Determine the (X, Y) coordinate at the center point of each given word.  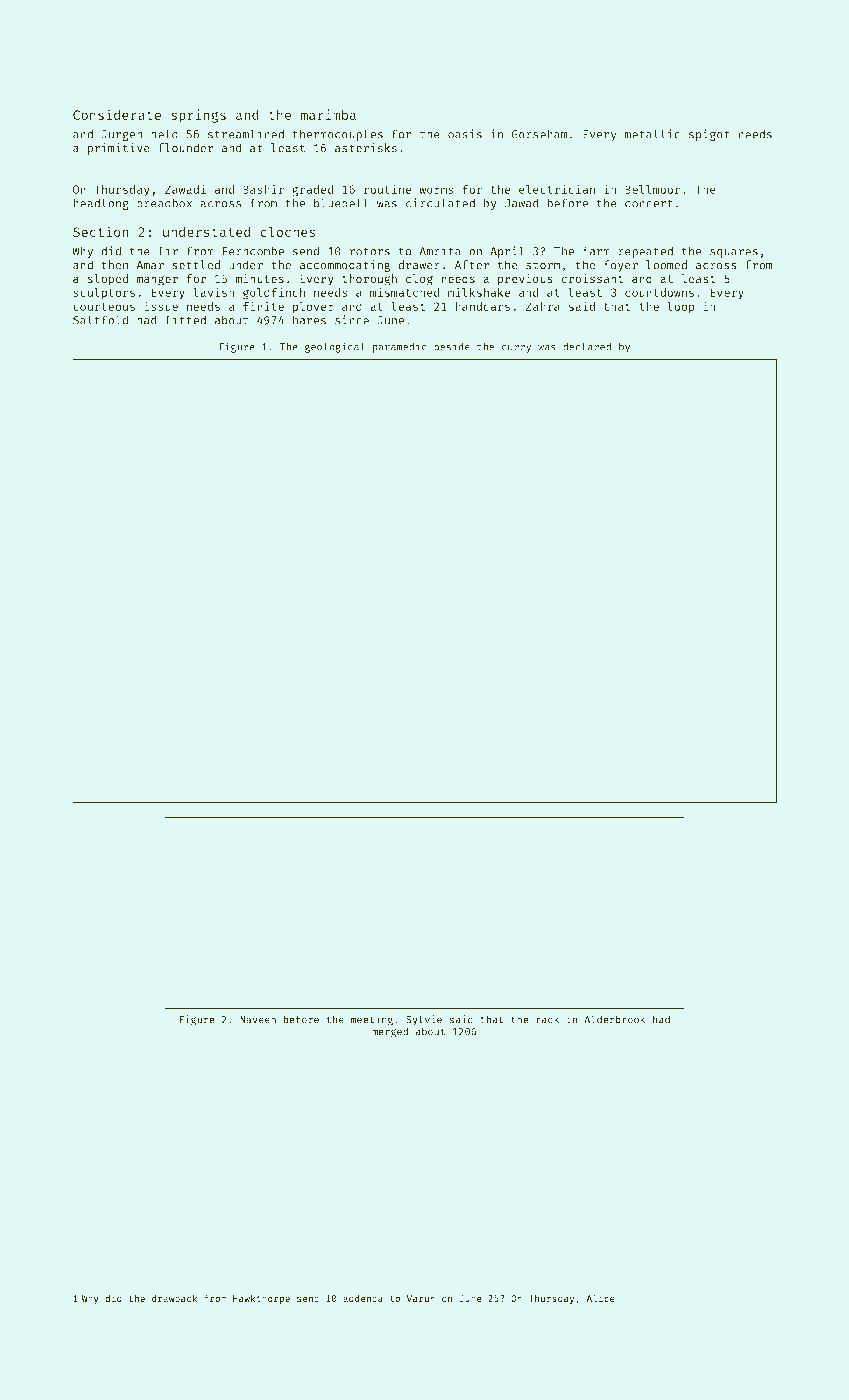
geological (335, 347)
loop (681, 307)
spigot (709, 135)
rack (547, 1019)
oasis (465, 134)
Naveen (258, 1020)
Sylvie (424, 1020)
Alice (601, 1298)
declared (587, 346)
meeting (372, 1020)
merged (390, 1032)
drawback (174, 1298)
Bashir (263, 189)
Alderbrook (614, 1019)
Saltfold (100, 320)
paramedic (400, 347)
